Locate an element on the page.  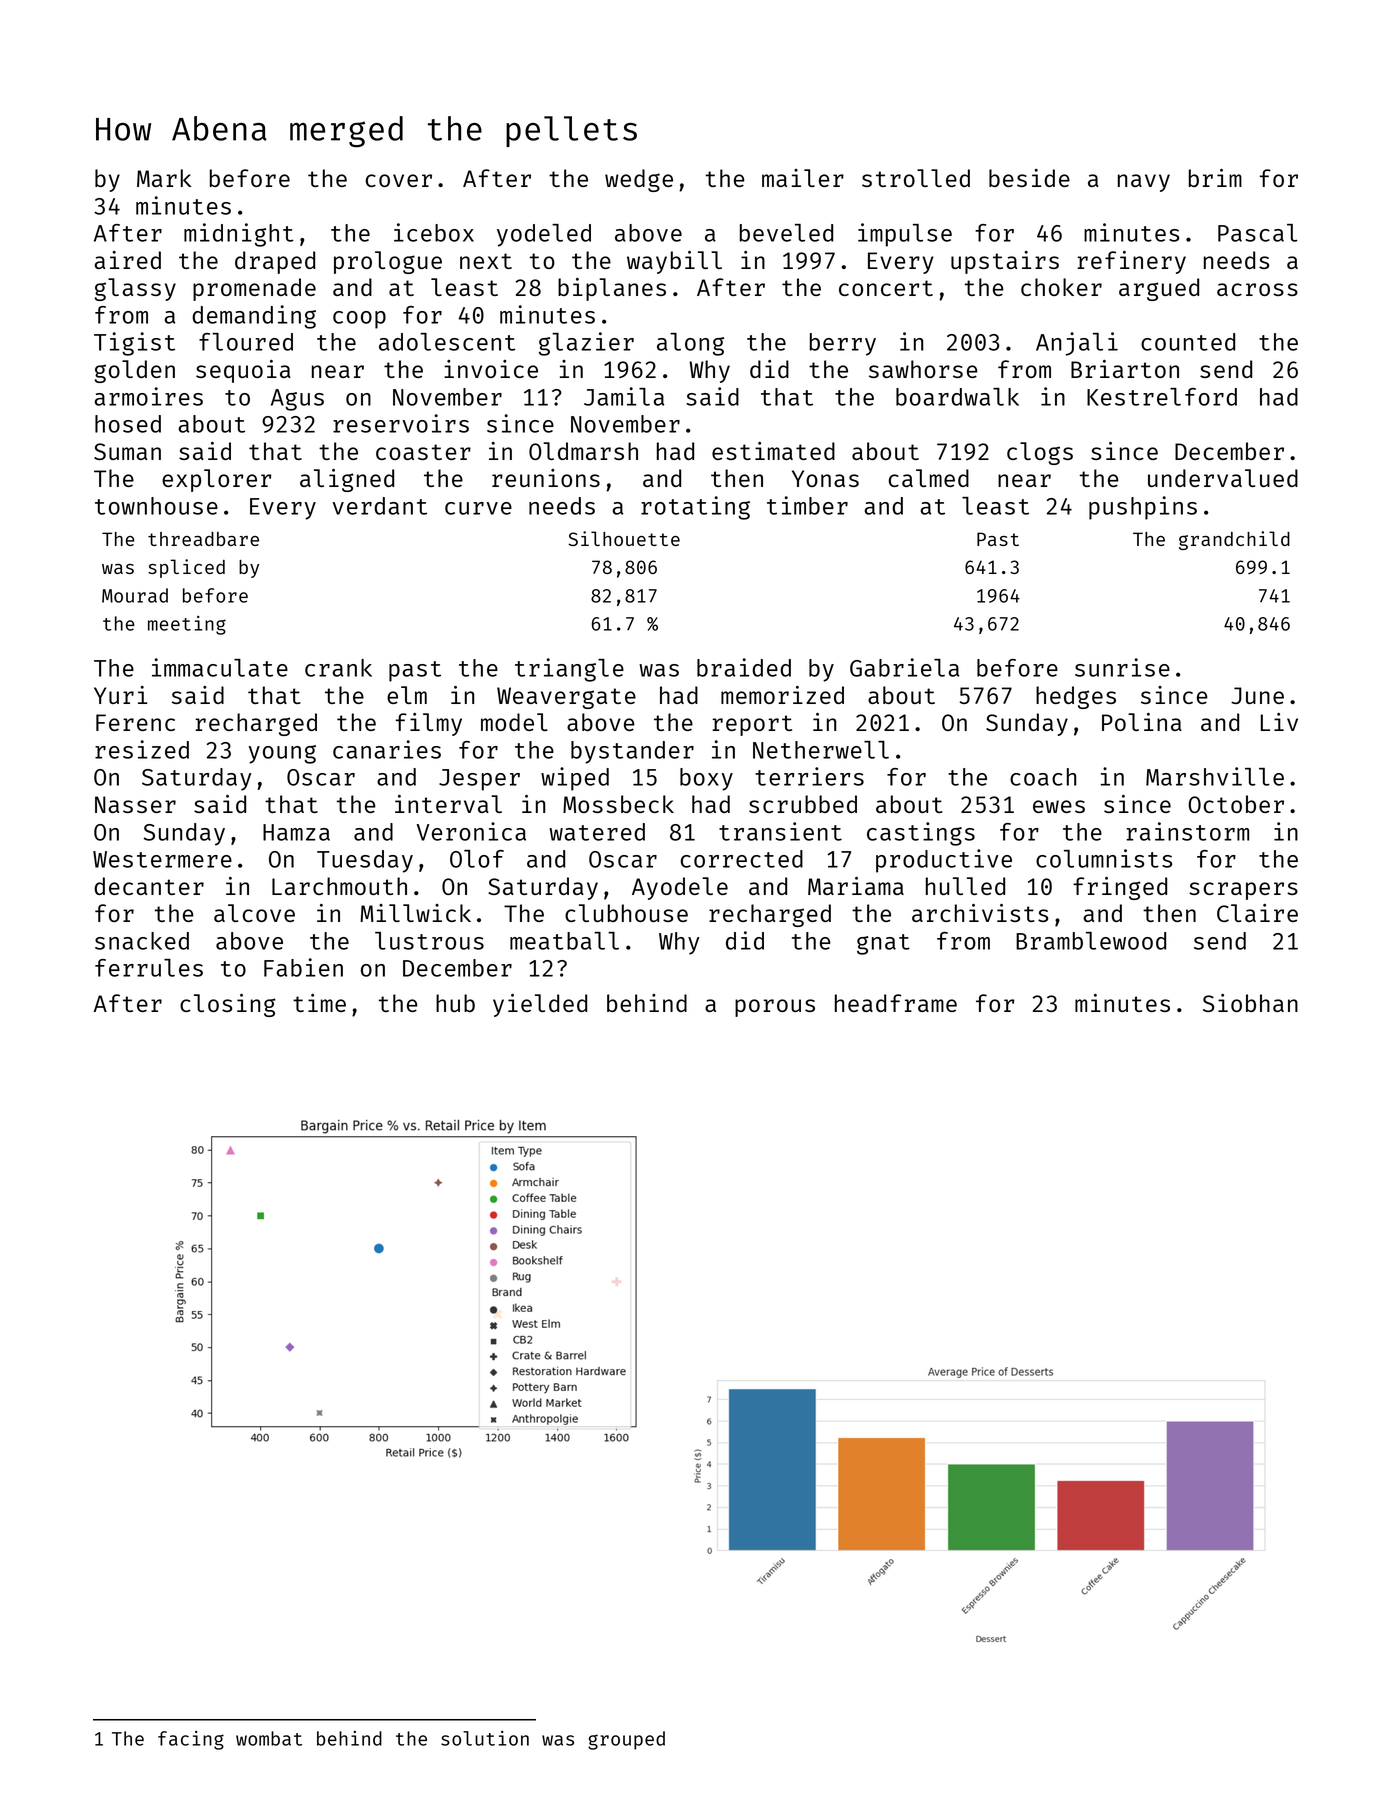
beveled is located at coordinates (786, 233).
